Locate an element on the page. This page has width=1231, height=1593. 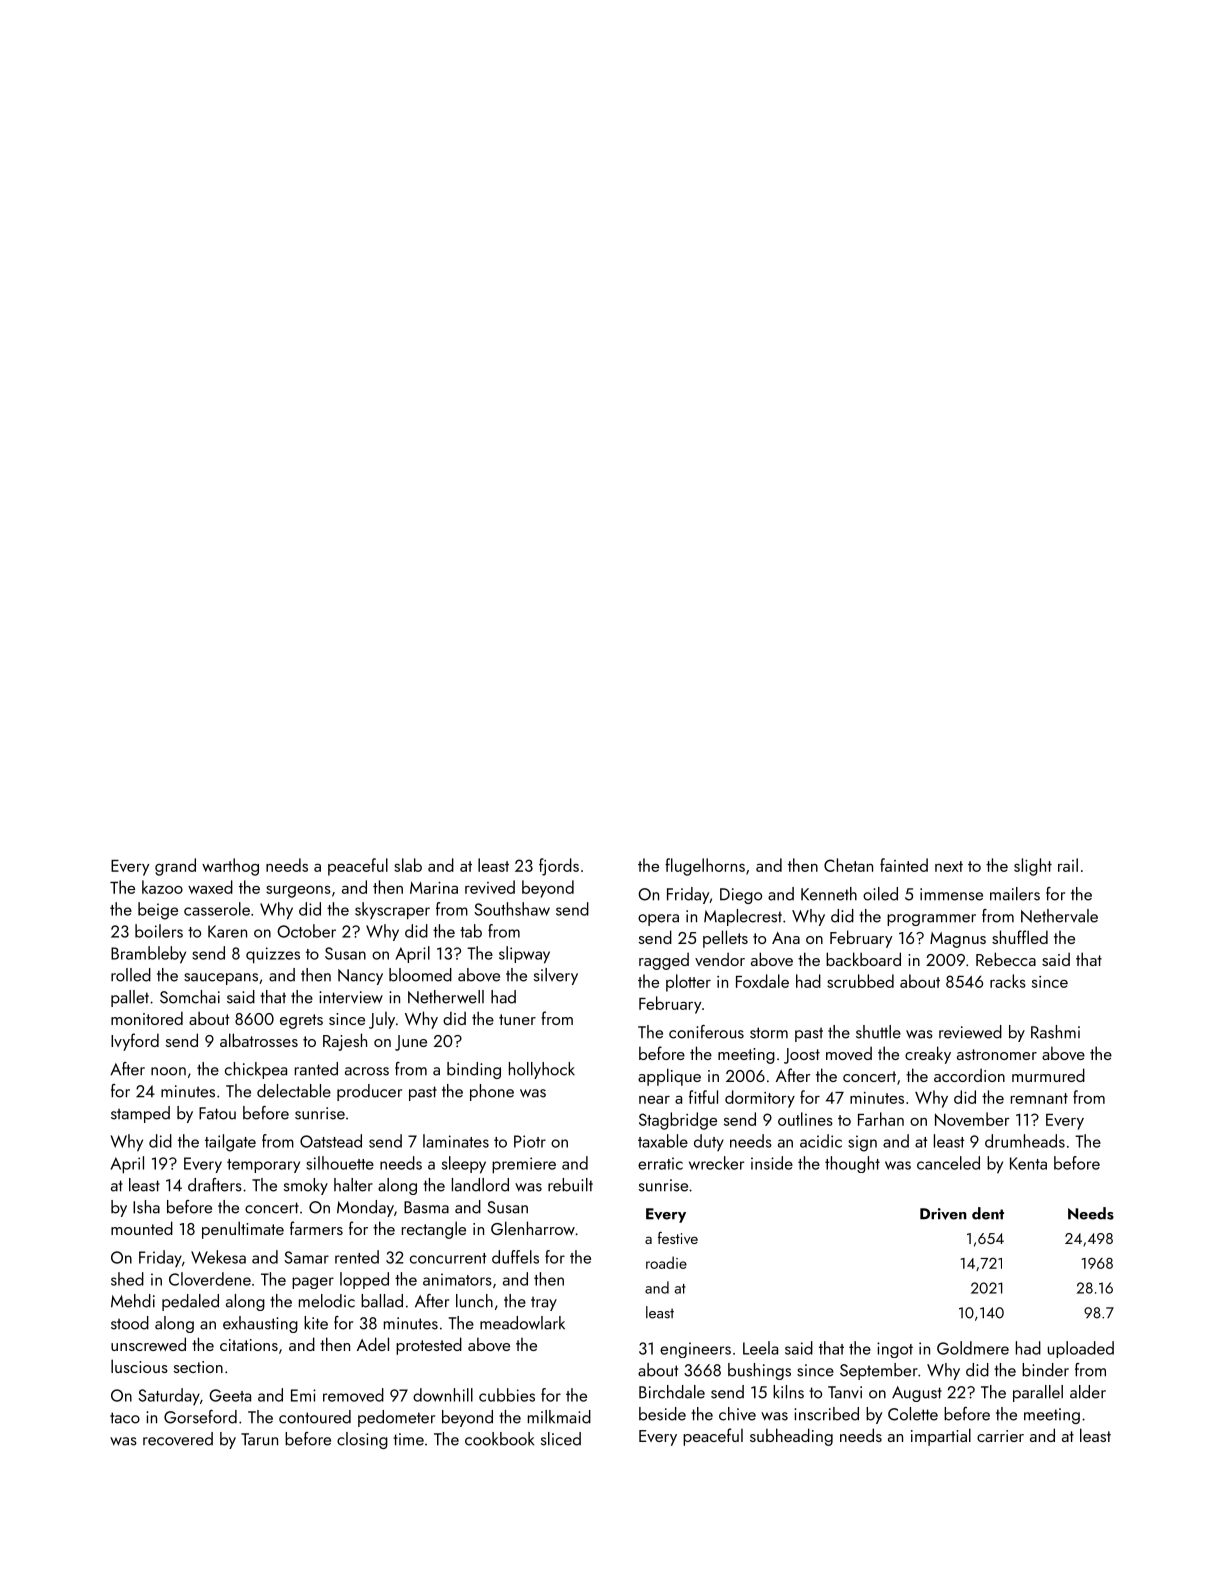
phone is located at coordinates (492, 1092).
